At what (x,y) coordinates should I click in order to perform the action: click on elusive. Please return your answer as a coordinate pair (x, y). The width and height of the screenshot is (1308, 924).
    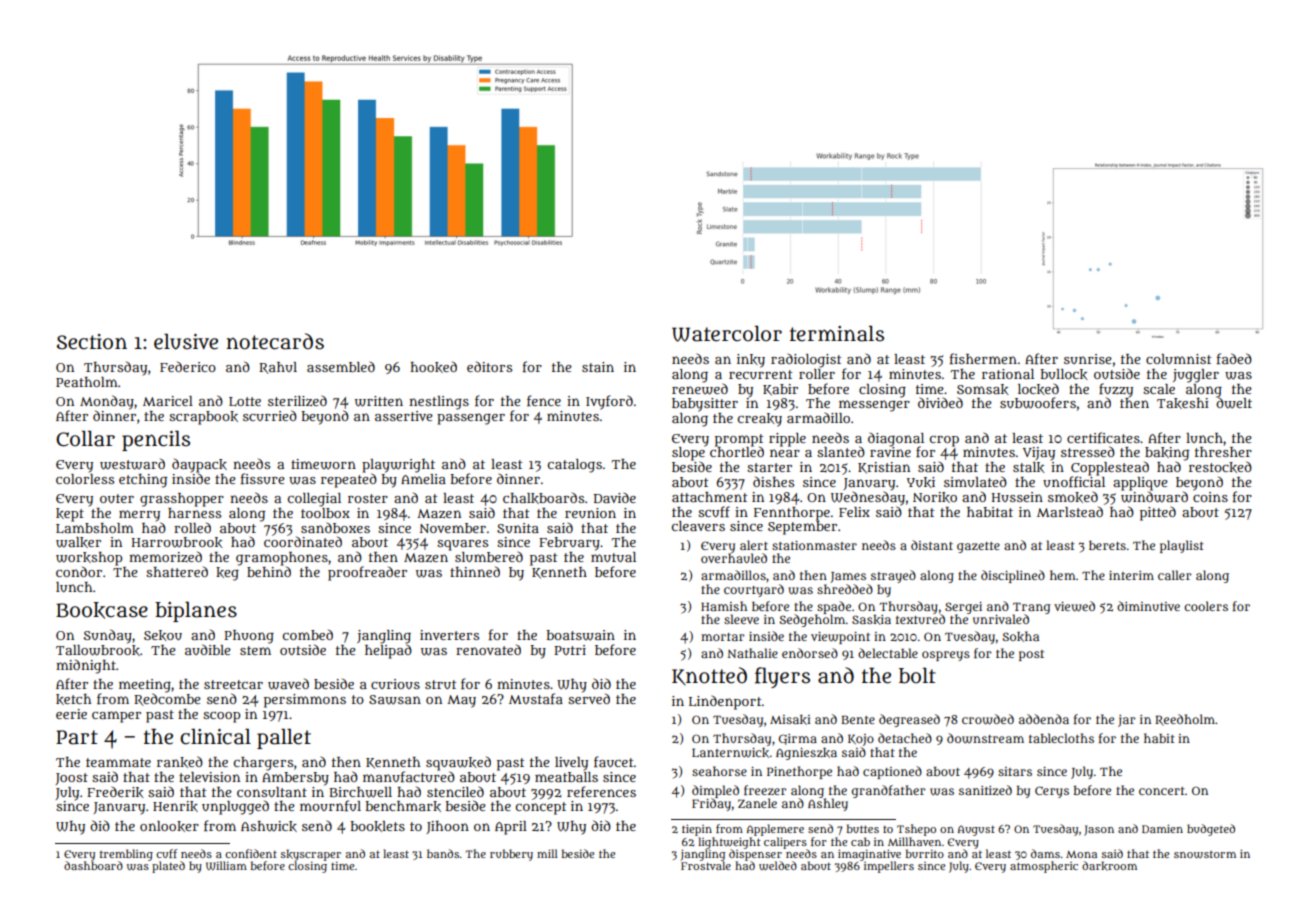
    Looking at the image, I should click on (186, 341).
